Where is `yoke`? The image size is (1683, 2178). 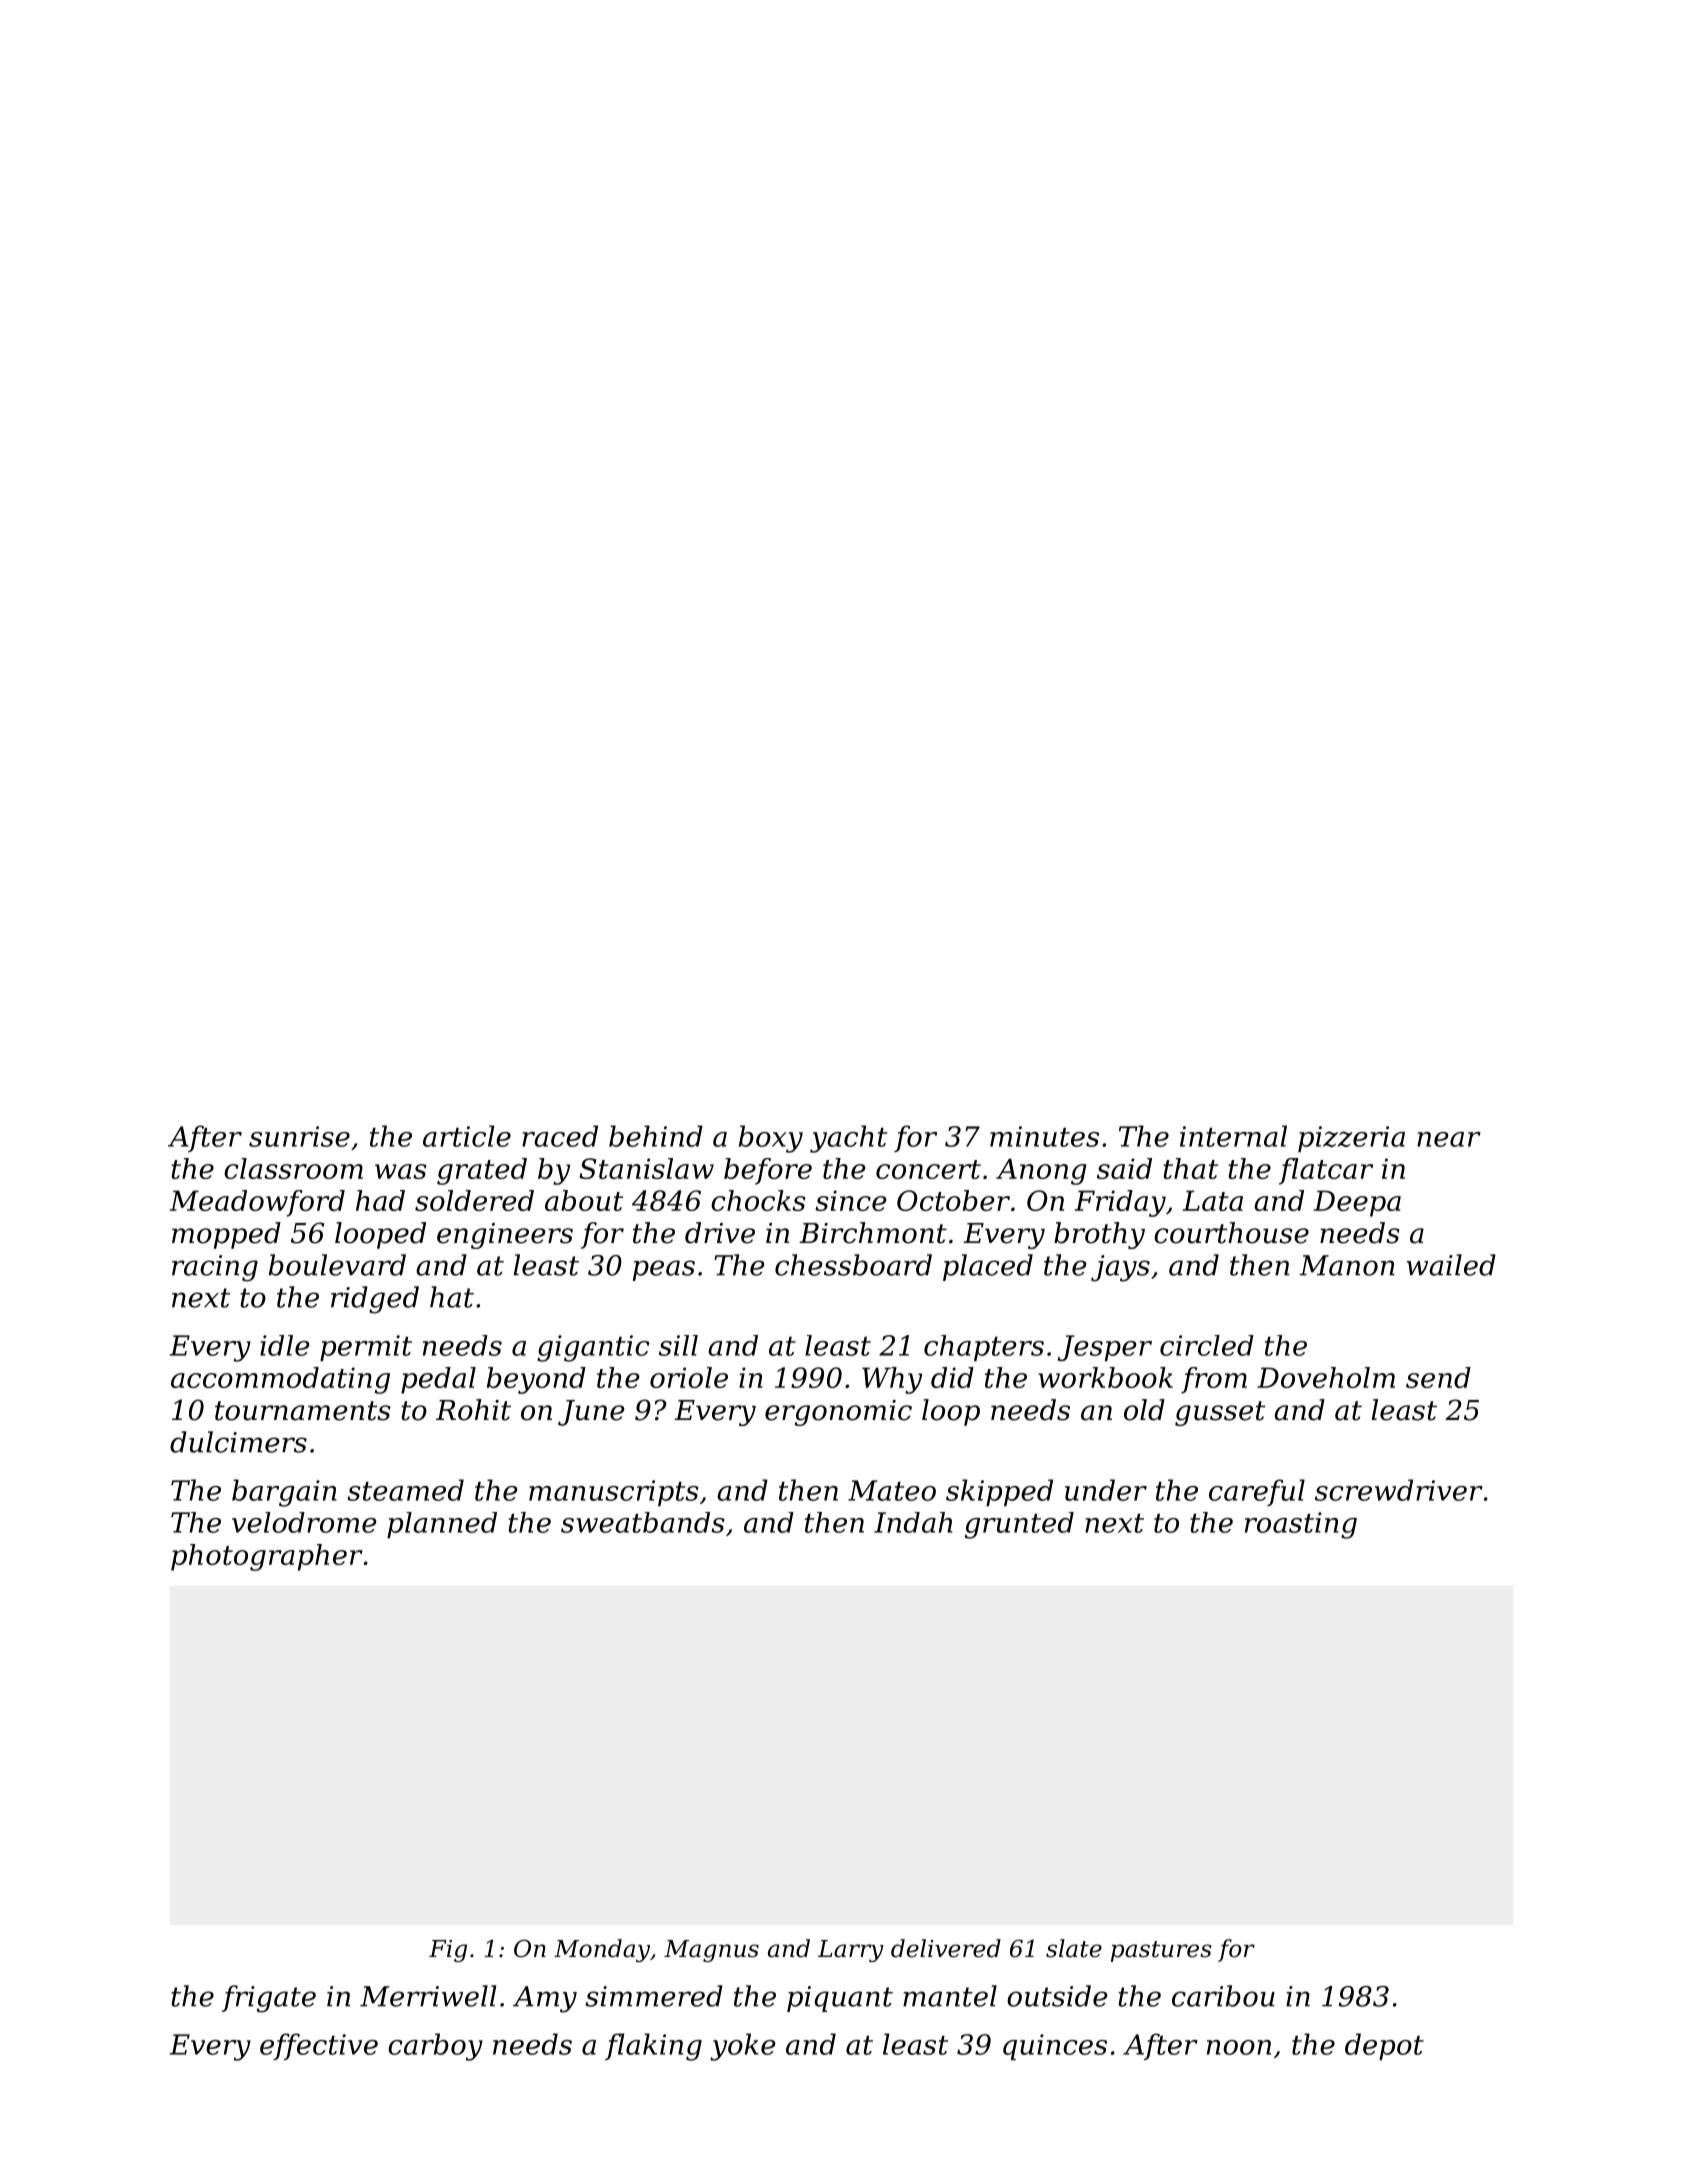 yoke is located at coordinates (743, 2047).
